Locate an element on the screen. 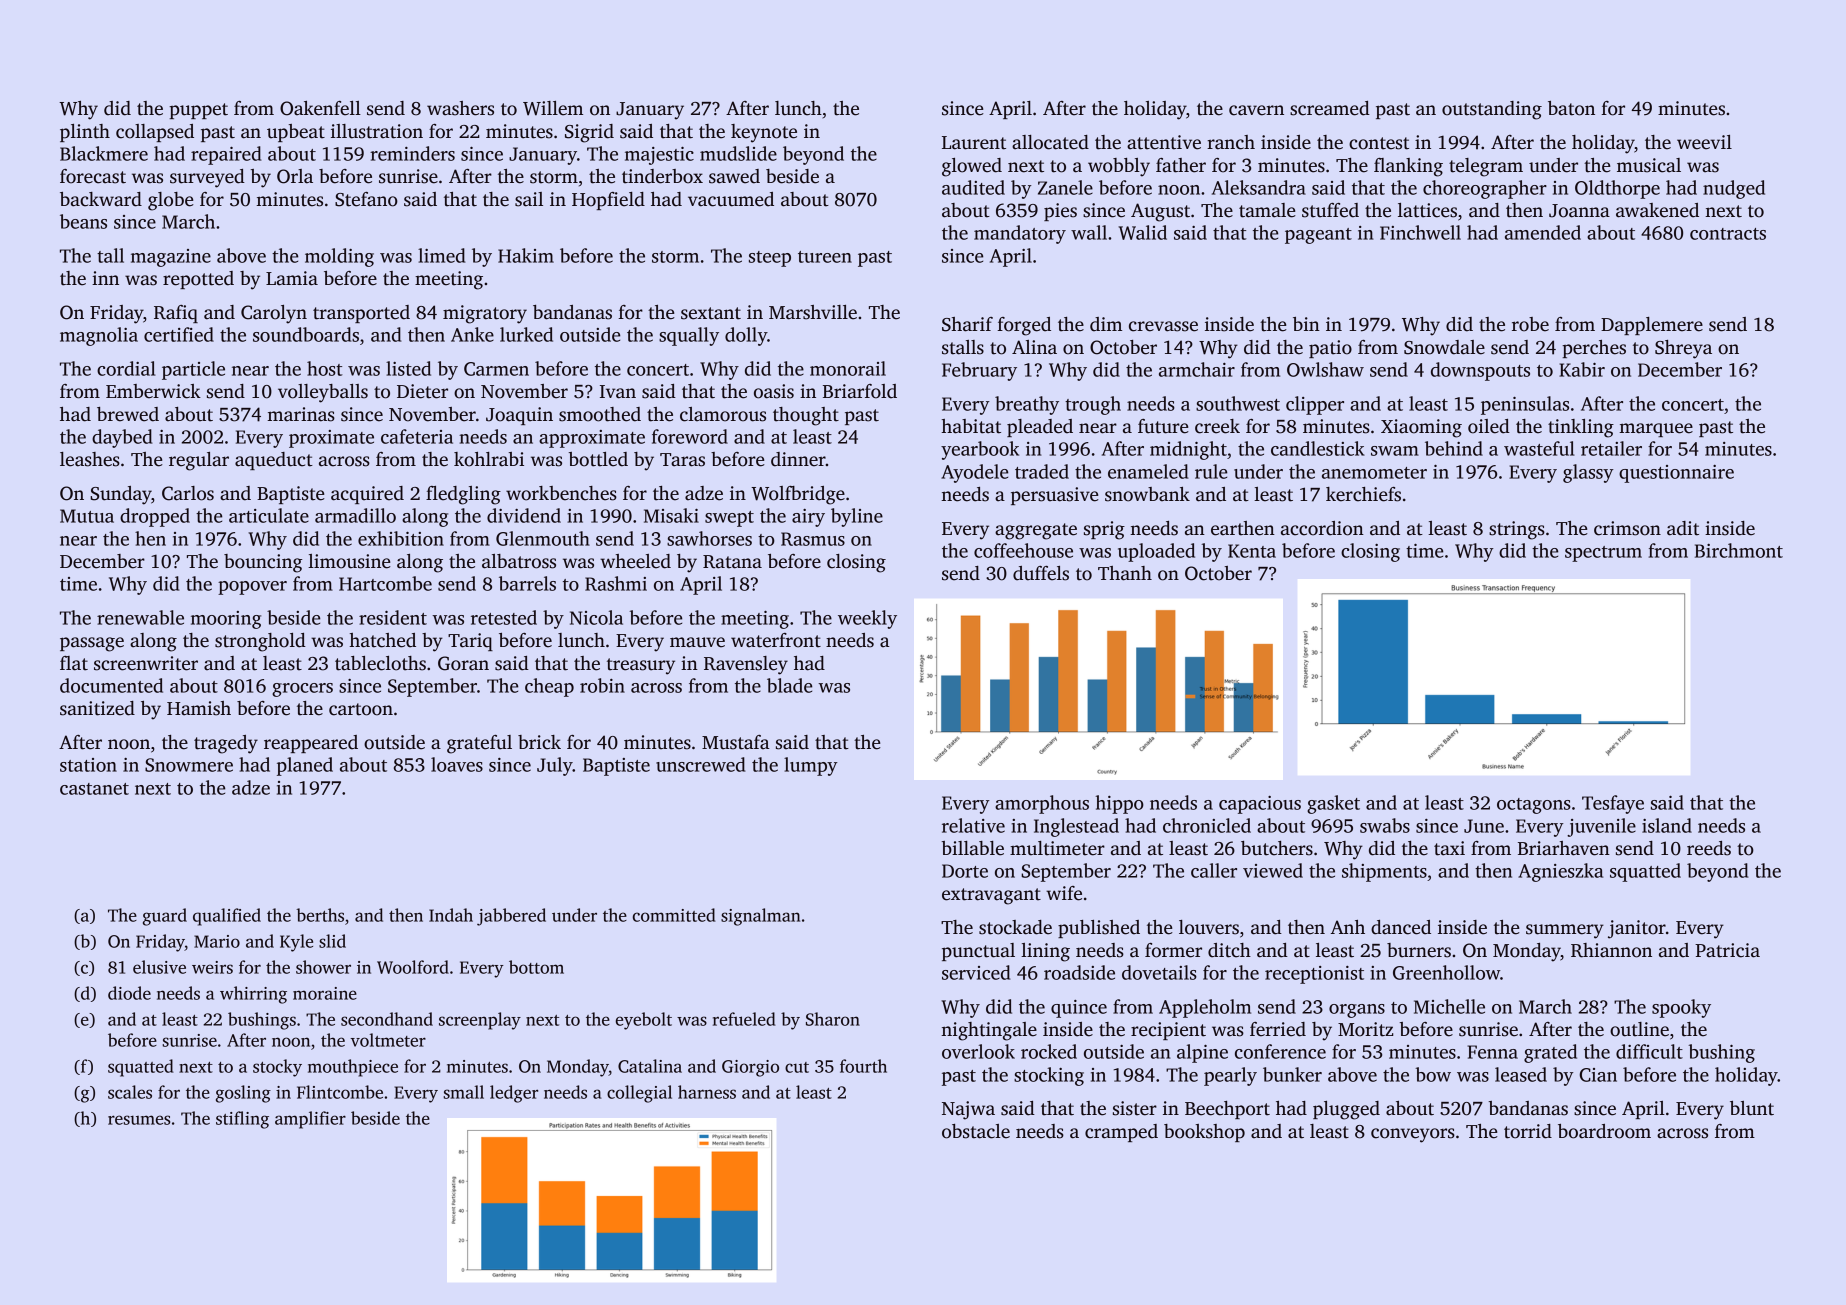  certified is located at coordinates (179, 334).
